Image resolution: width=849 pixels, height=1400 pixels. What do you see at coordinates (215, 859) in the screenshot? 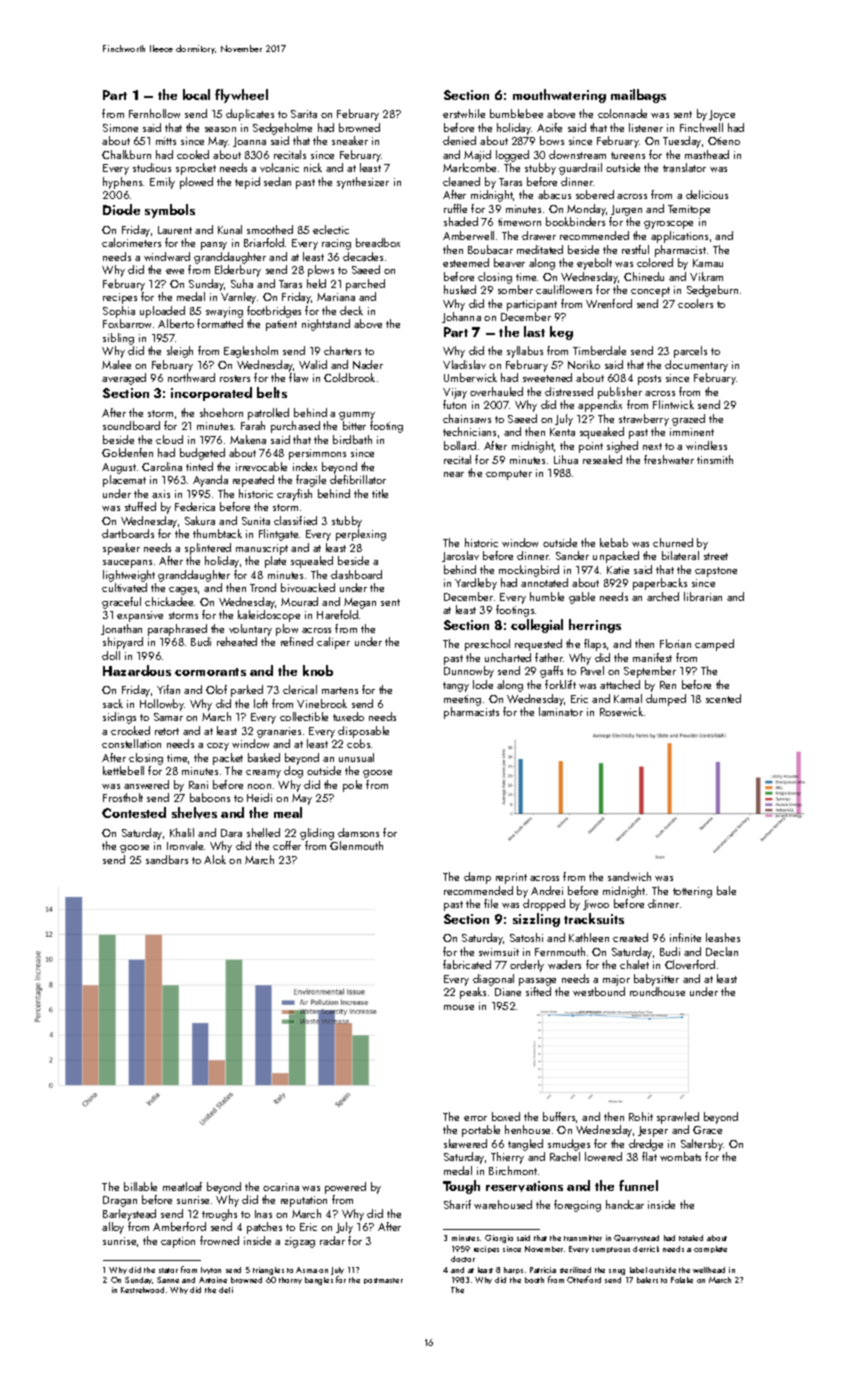
I see `Alok` at bounding box center [215, 859].
